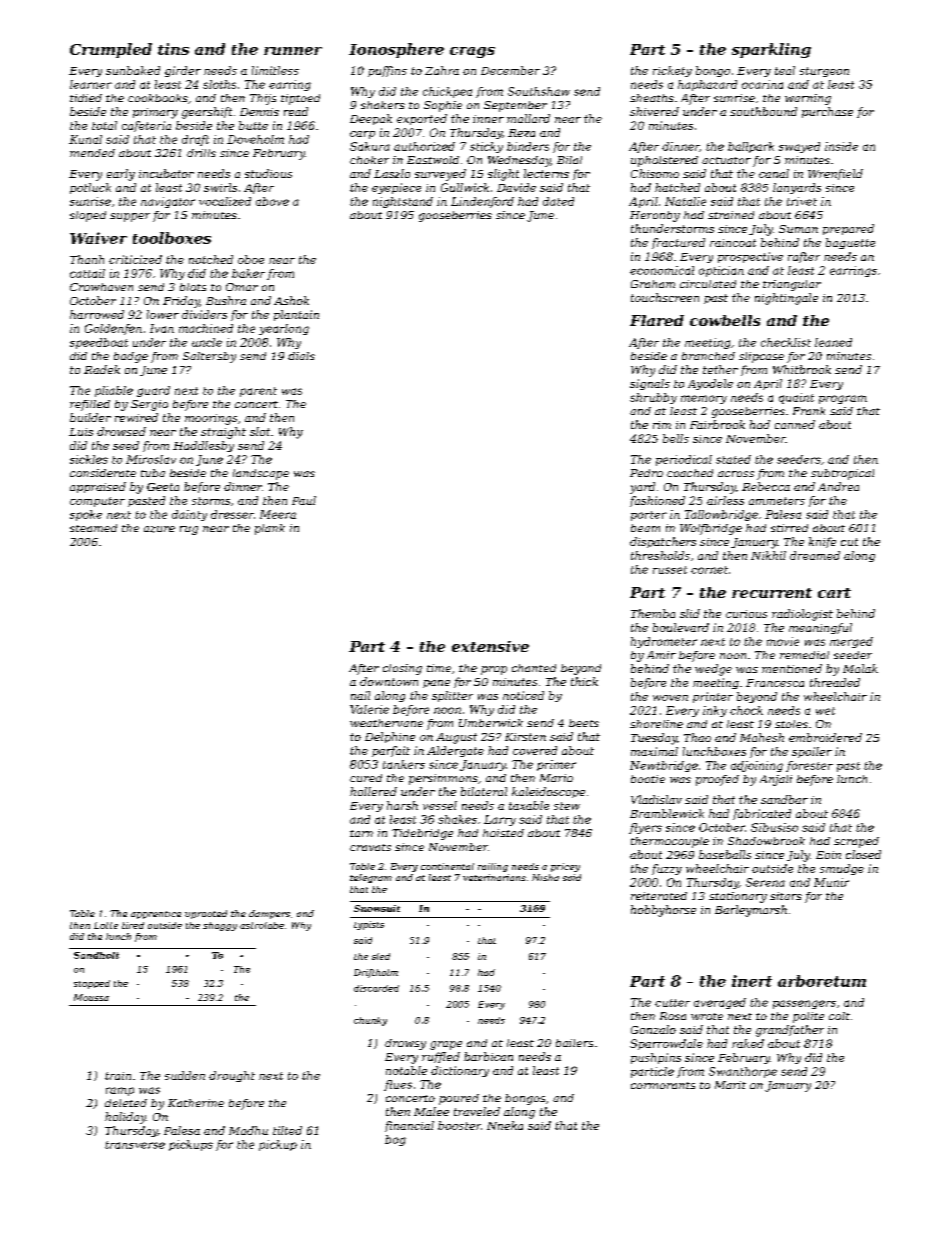 The height and width of the page is (1233, 952). What do you see at coordinates (574, 1043) in the page?
I see `bailers` at bounding box center [574, 1043].
